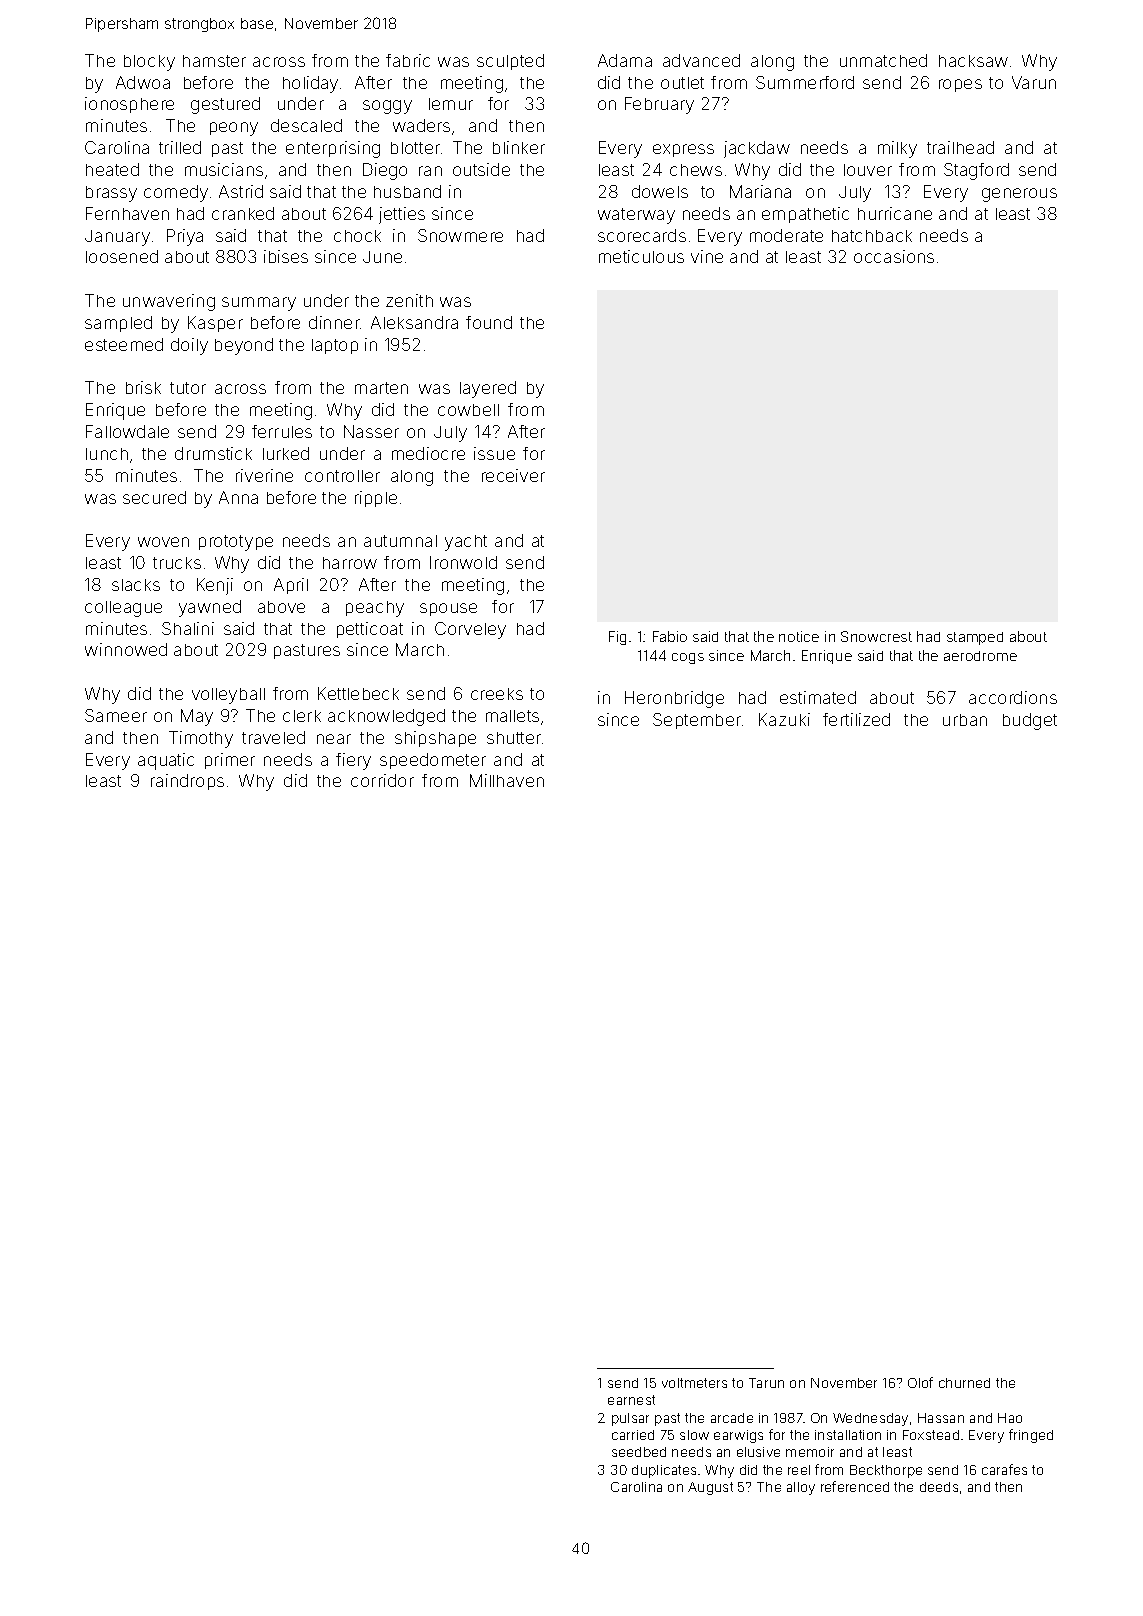 The width and height of the page is (1143, 1616). Describe the element at coordinates (126, 649) in the page. I see `winnowed` at that location.
